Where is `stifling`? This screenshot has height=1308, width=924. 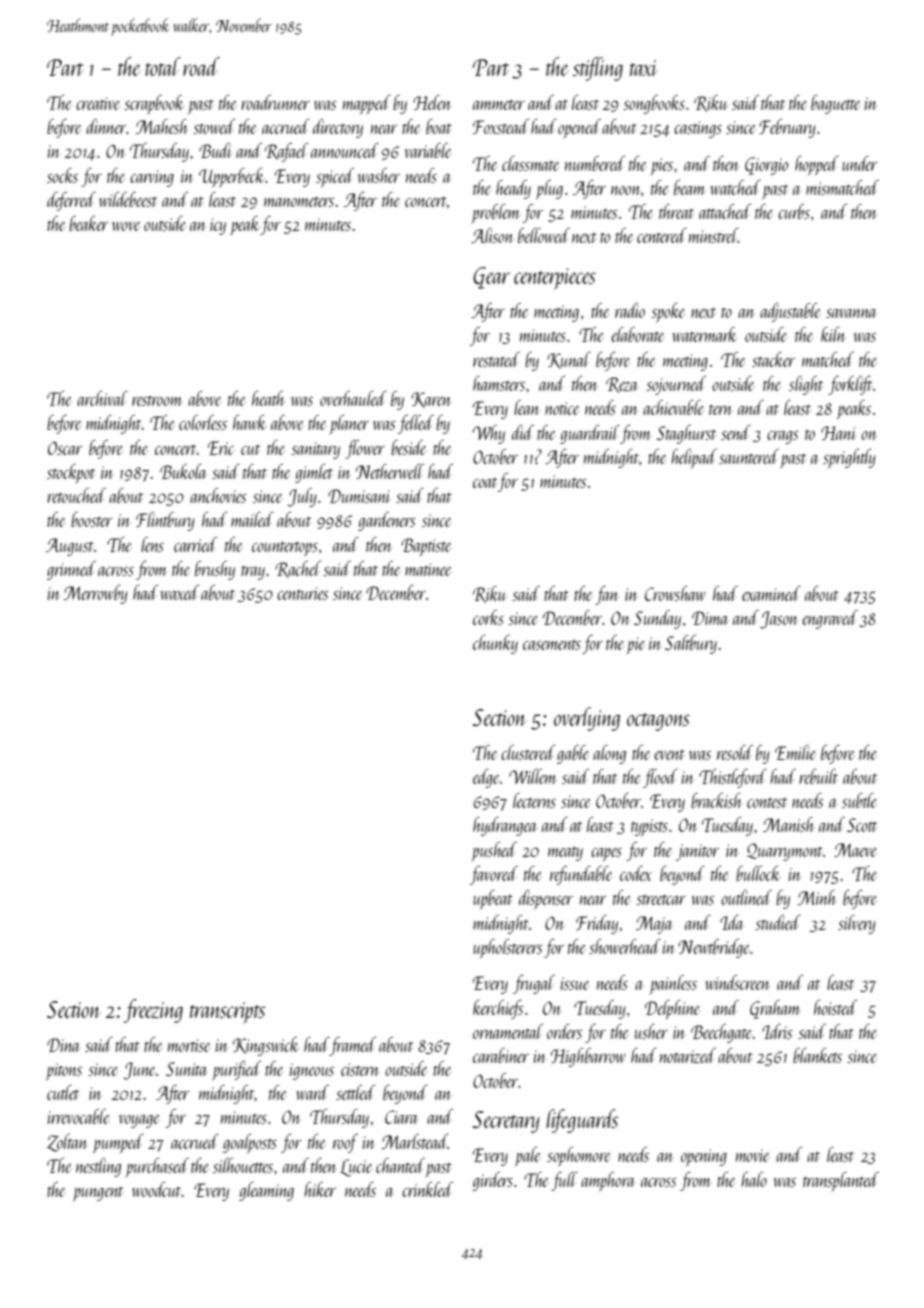 stifling is located at coordinates (598, 69).
